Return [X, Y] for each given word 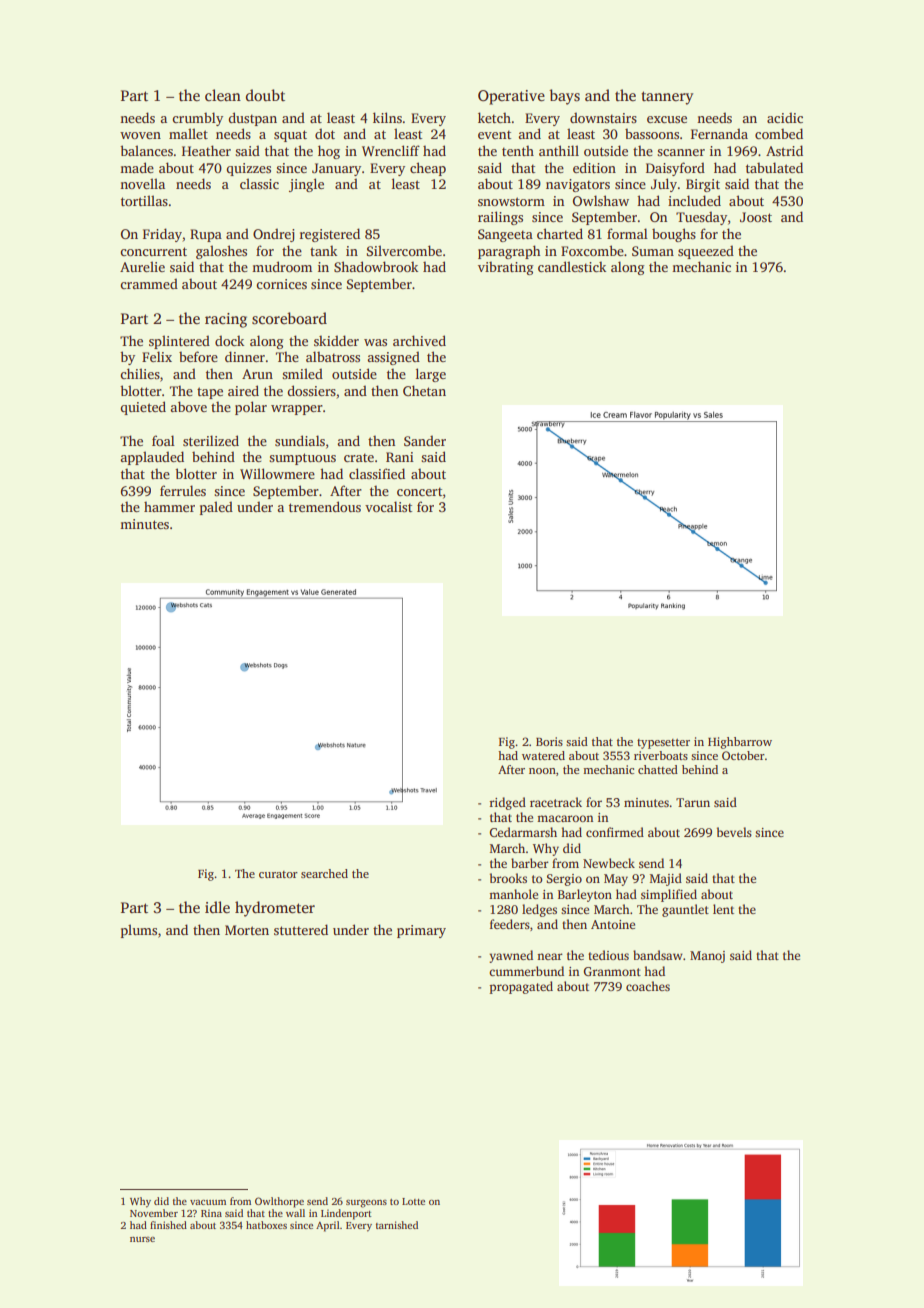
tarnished [397, 1225]
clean [223, 95]
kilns [387, 117]
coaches [648, 986]
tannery [667, 98]
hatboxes [266, 1225]
